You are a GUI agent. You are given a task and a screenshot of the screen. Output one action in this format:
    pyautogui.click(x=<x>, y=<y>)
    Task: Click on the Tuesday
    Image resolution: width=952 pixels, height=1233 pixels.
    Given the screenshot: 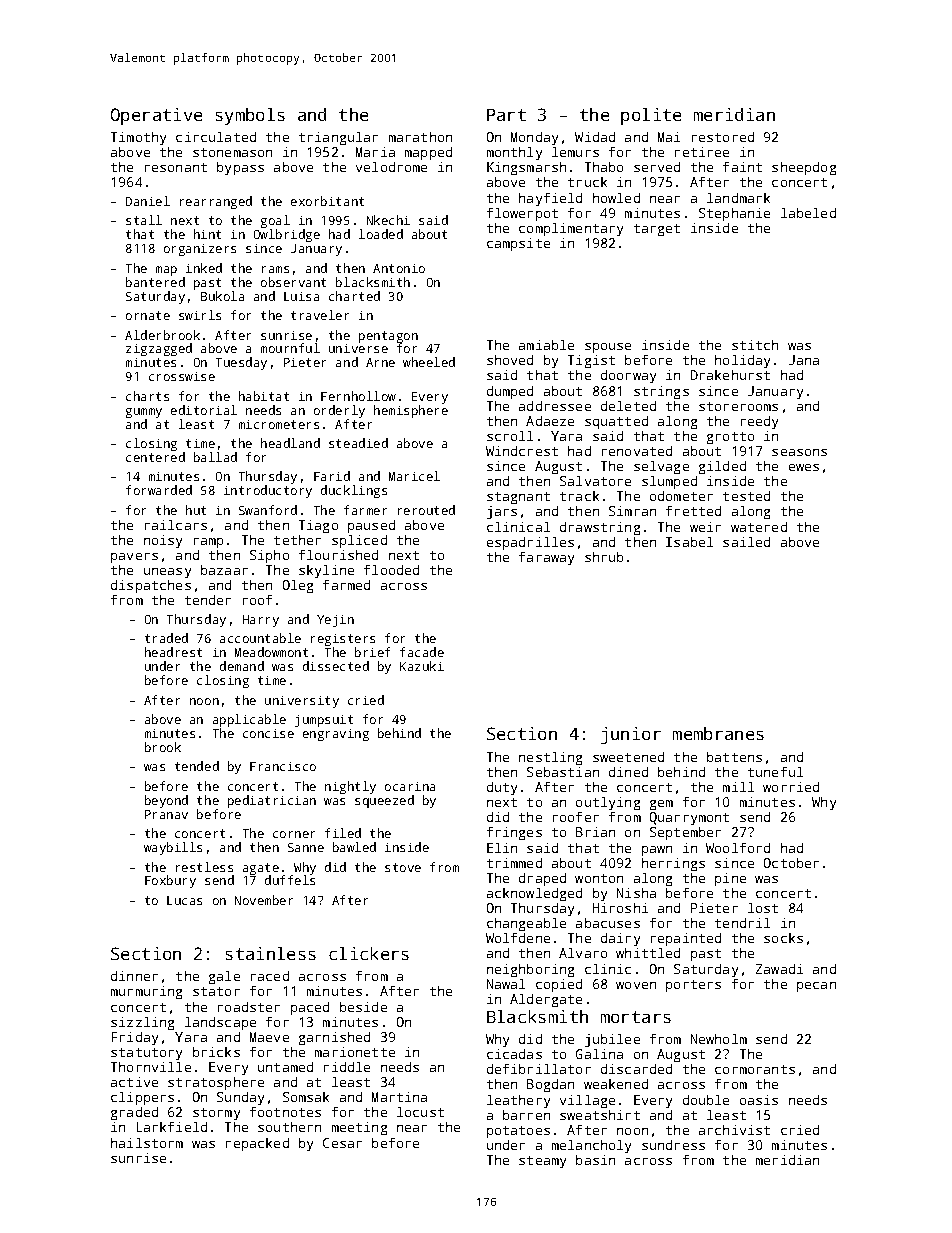 What is the action you would take?
    pyautogui.click(x=241, y=363)
